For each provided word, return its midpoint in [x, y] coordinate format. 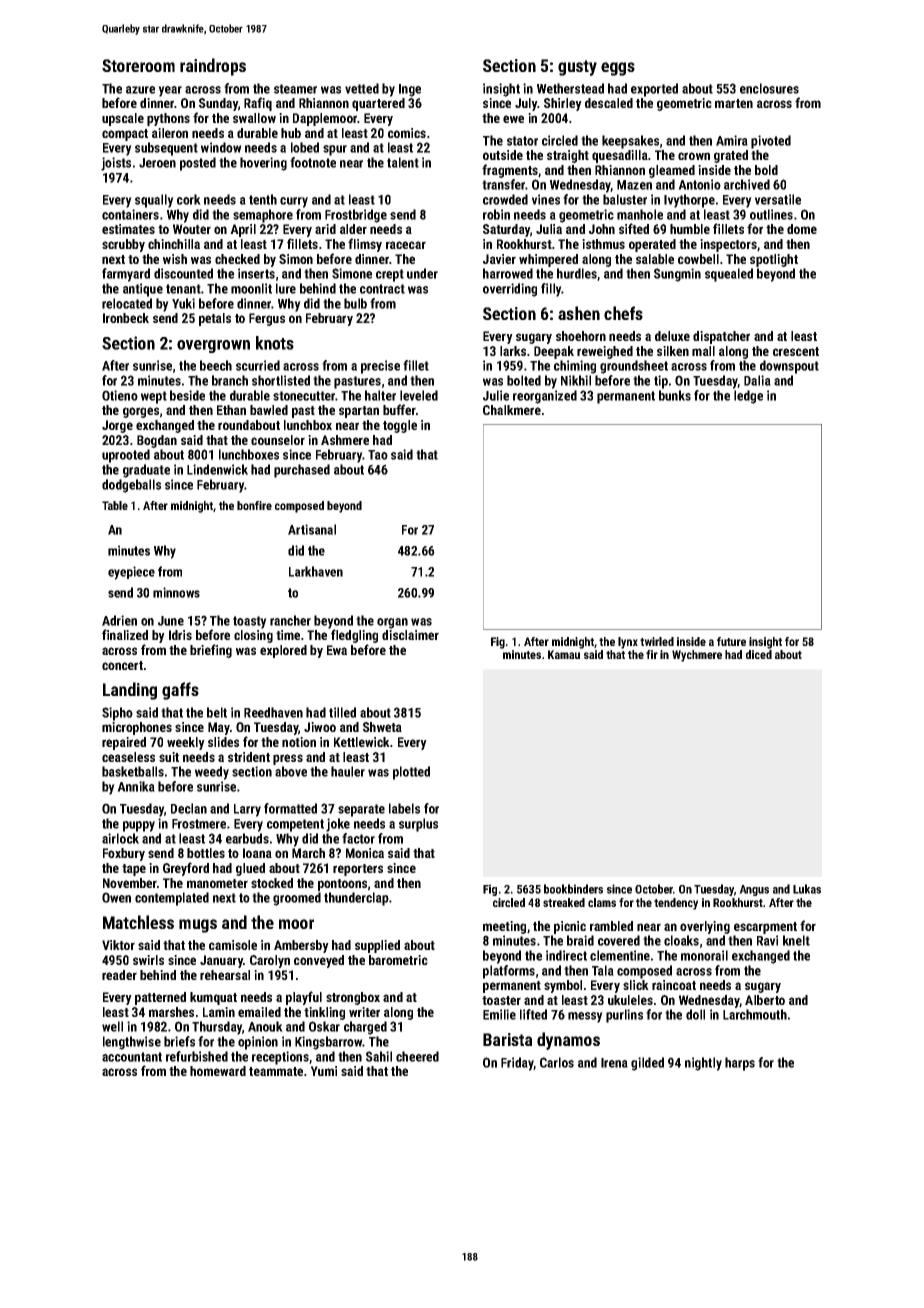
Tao [378, 455]
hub [291, 133]
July [526, 104]
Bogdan [157, 441]
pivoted [771, 142]
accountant [132, 1057]
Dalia [757, 380]
